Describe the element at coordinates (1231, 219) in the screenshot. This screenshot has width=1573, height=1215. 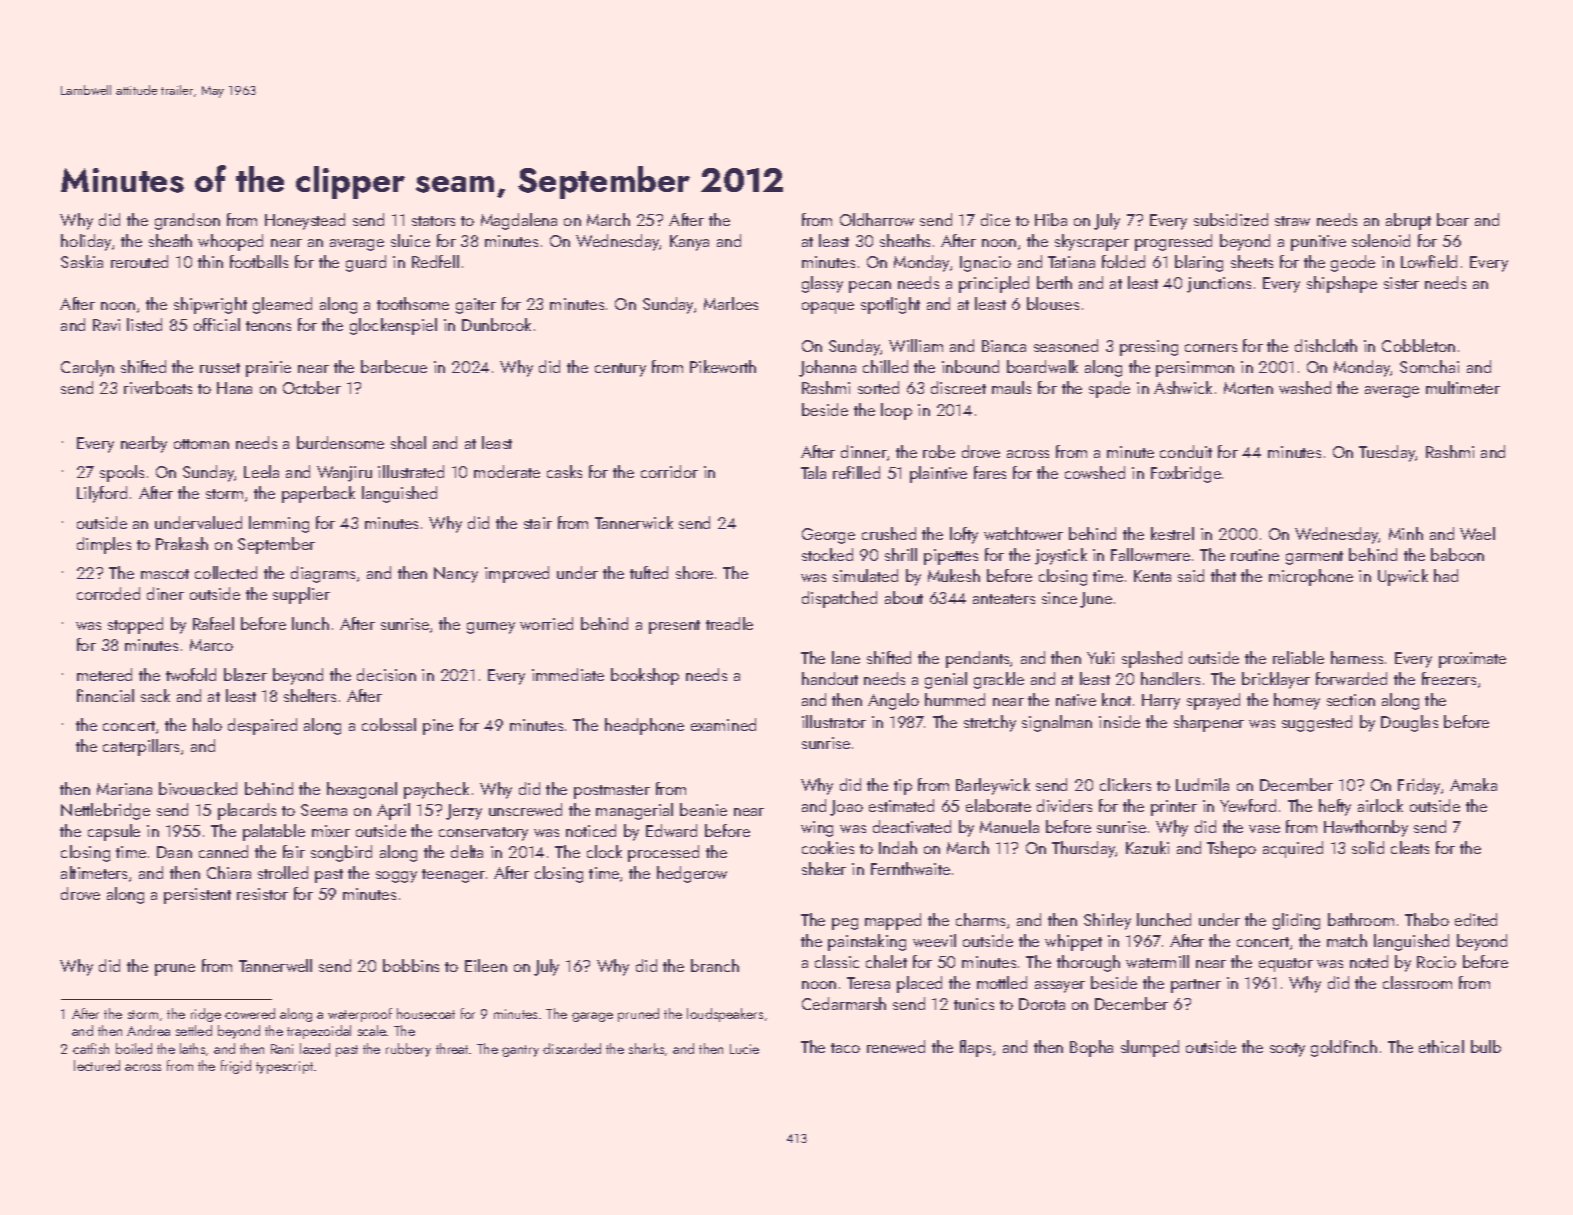
I see `subsidized` at that location.
